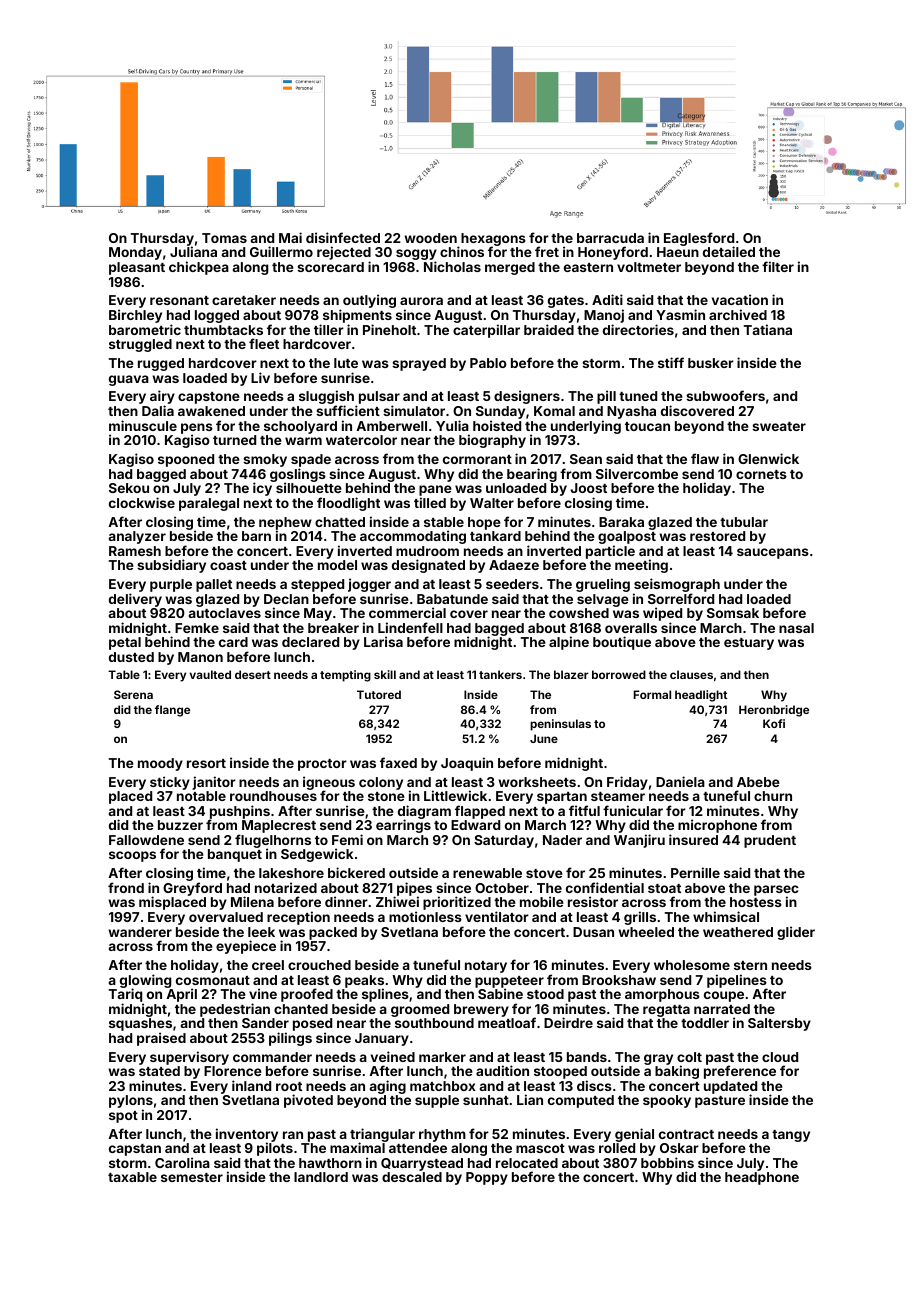 The height and width of the document is (1308, 924). What do you see at coordinates (641, 566) in the document?
I see `meeting` at bounding box center [641, 566].
